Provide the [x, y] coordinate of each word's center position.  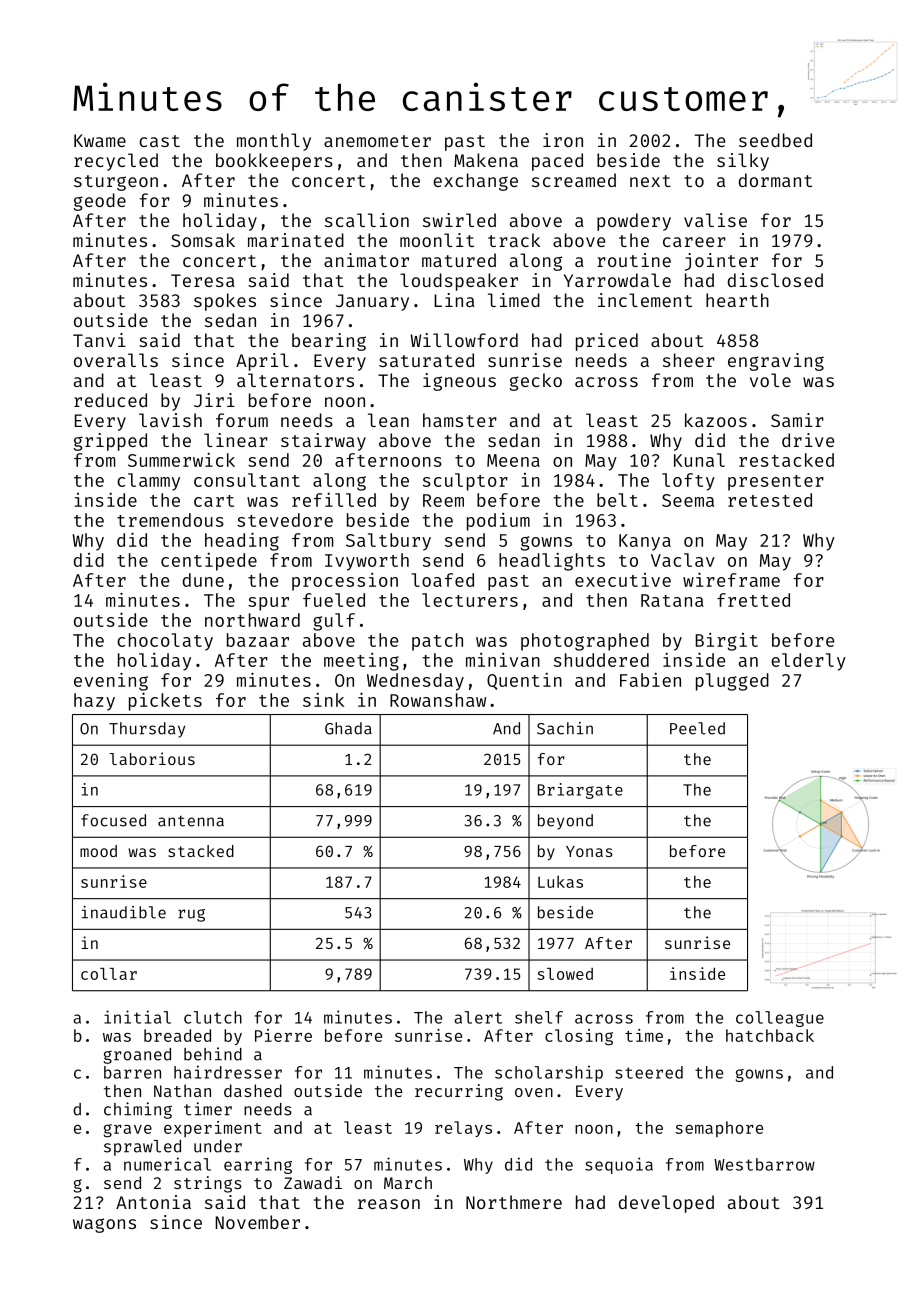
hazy [94, 702]
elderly [808, 662]
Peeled [697, 728]
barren [132, 1072]
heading [242, 541]
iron [563, 140]
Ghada [348, 728]
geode [100, 202]
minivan [503, 660]
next [650, 181]
